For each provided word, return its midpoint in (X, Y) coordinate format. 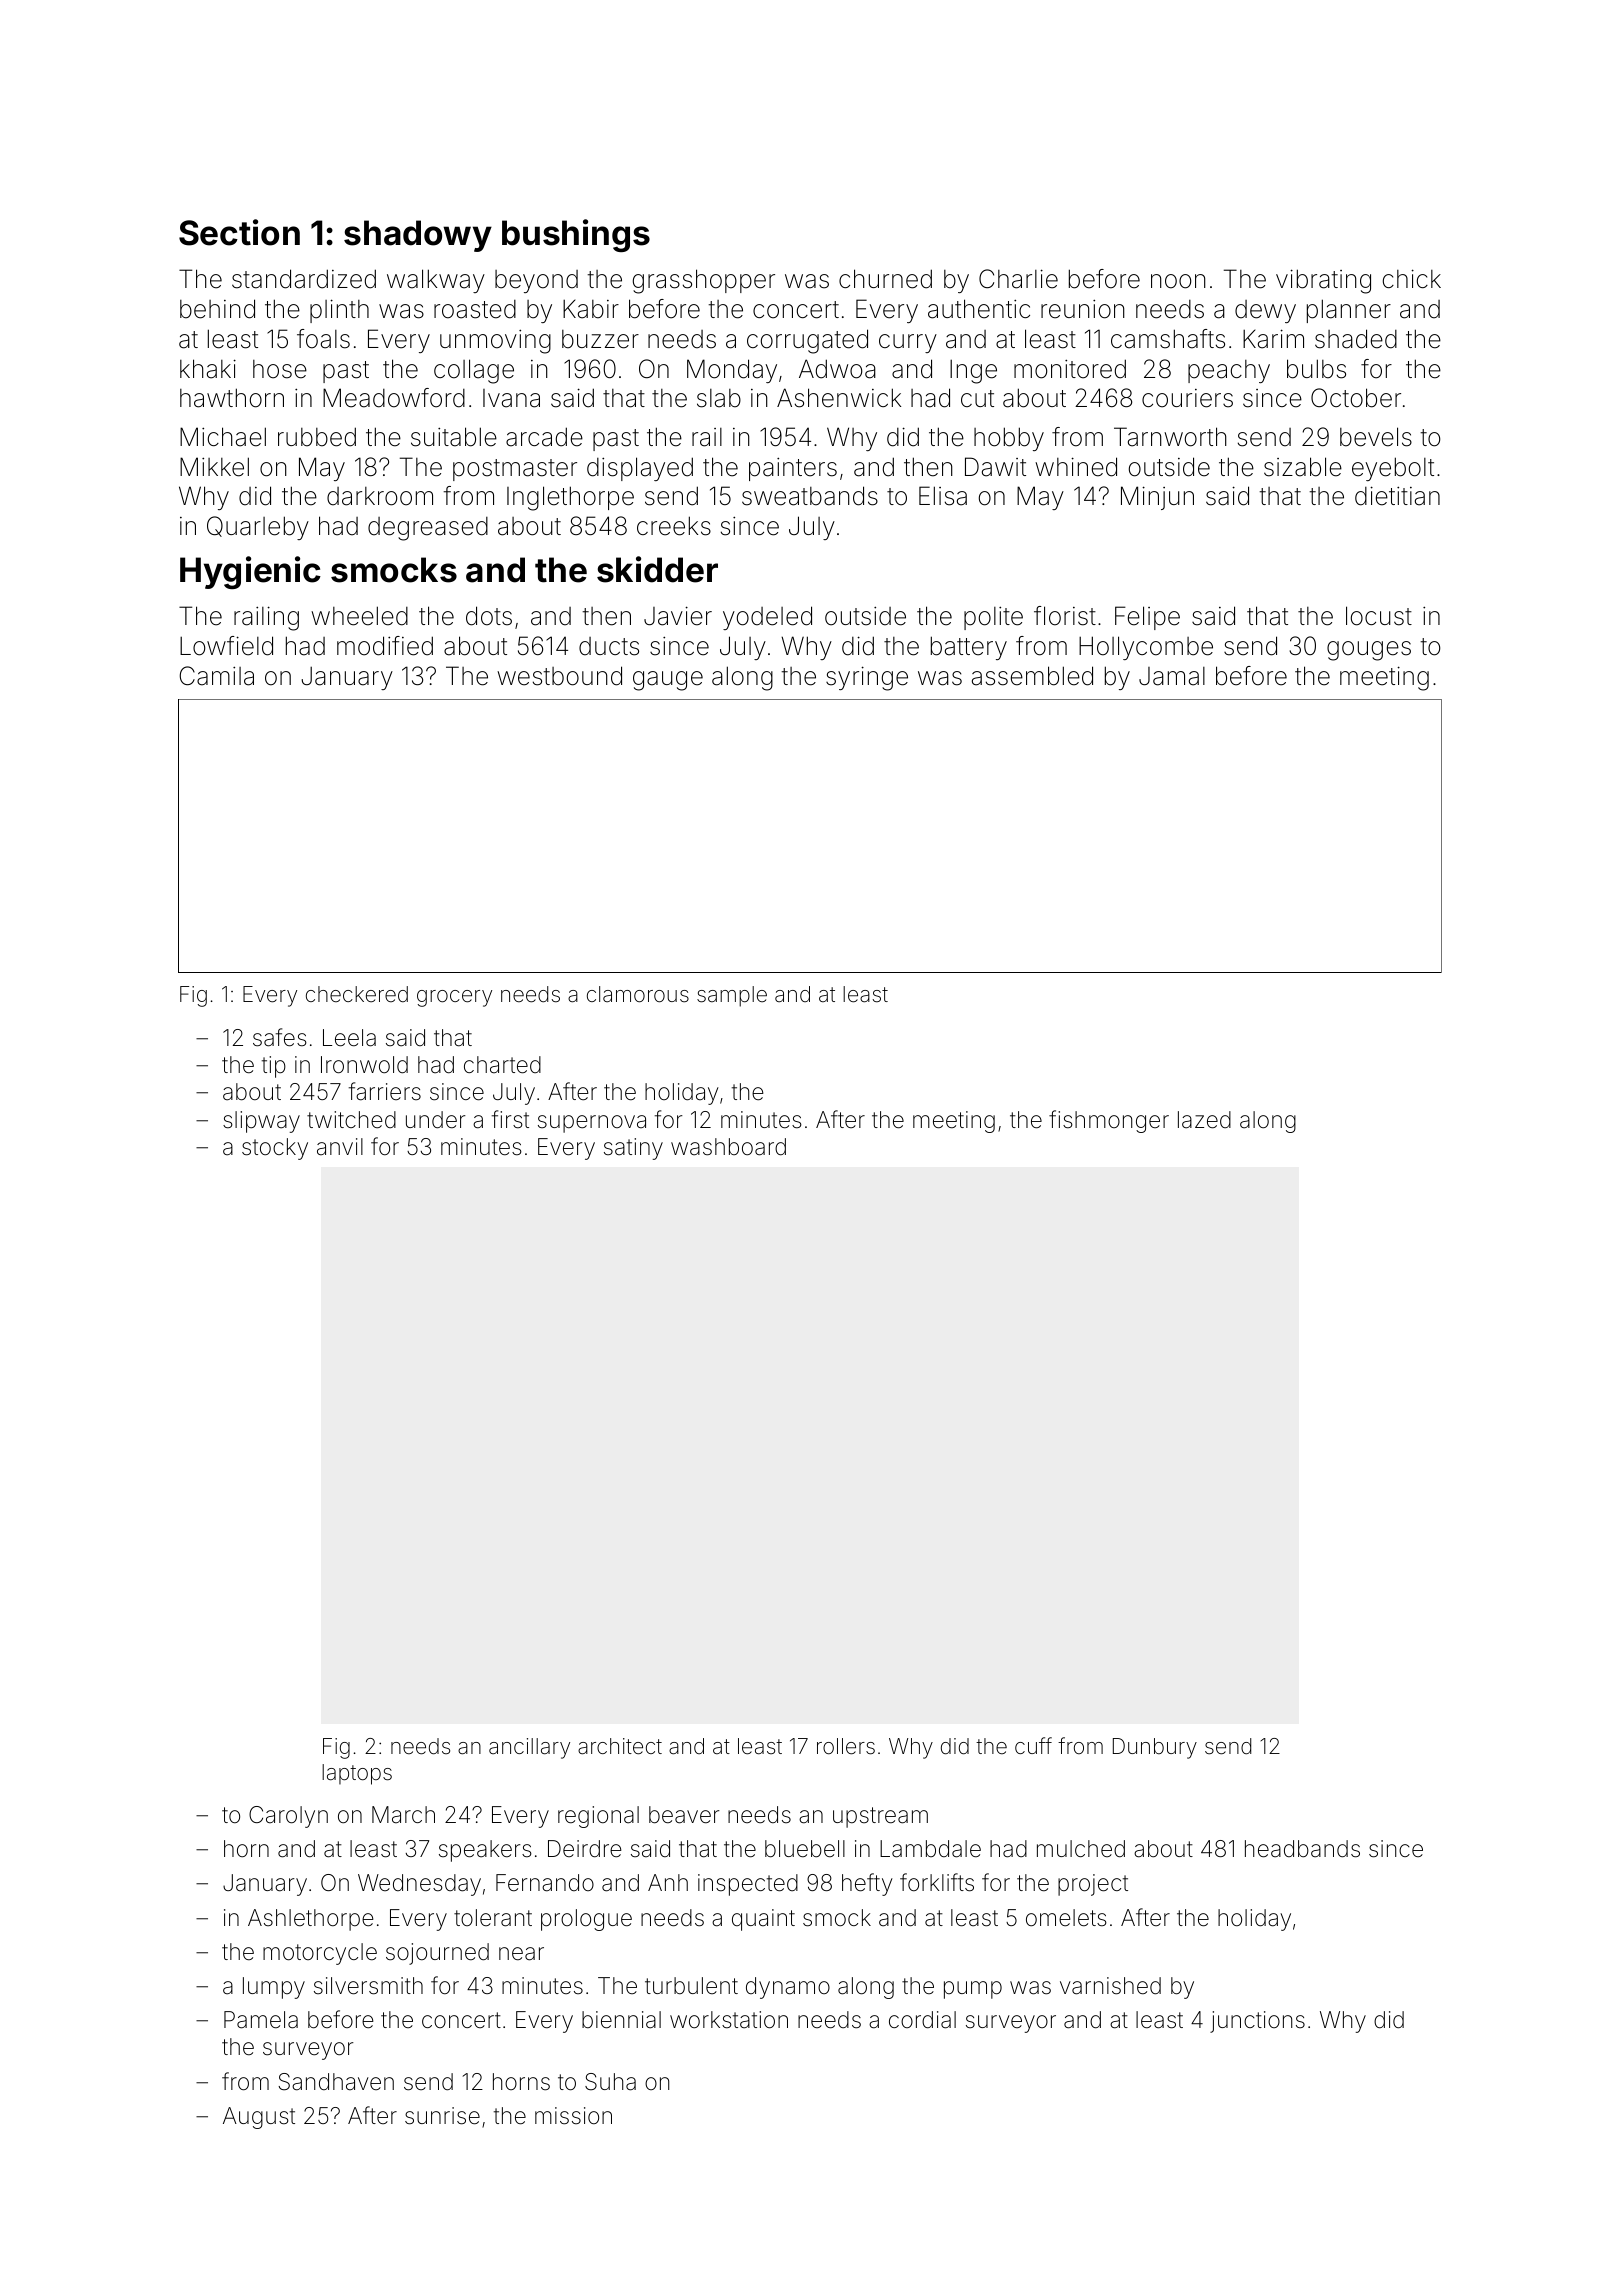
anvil (340, 1147)
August (259, 2118)
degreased (428, 529)
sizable (1303, 467)
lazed (1204, 1120)
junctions (1257, 2022)
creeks (674, 526)
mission (573, 2116)
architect (620, 1746)
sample (732, 996)
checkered (357, 994)
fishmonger (1109, 1121)
